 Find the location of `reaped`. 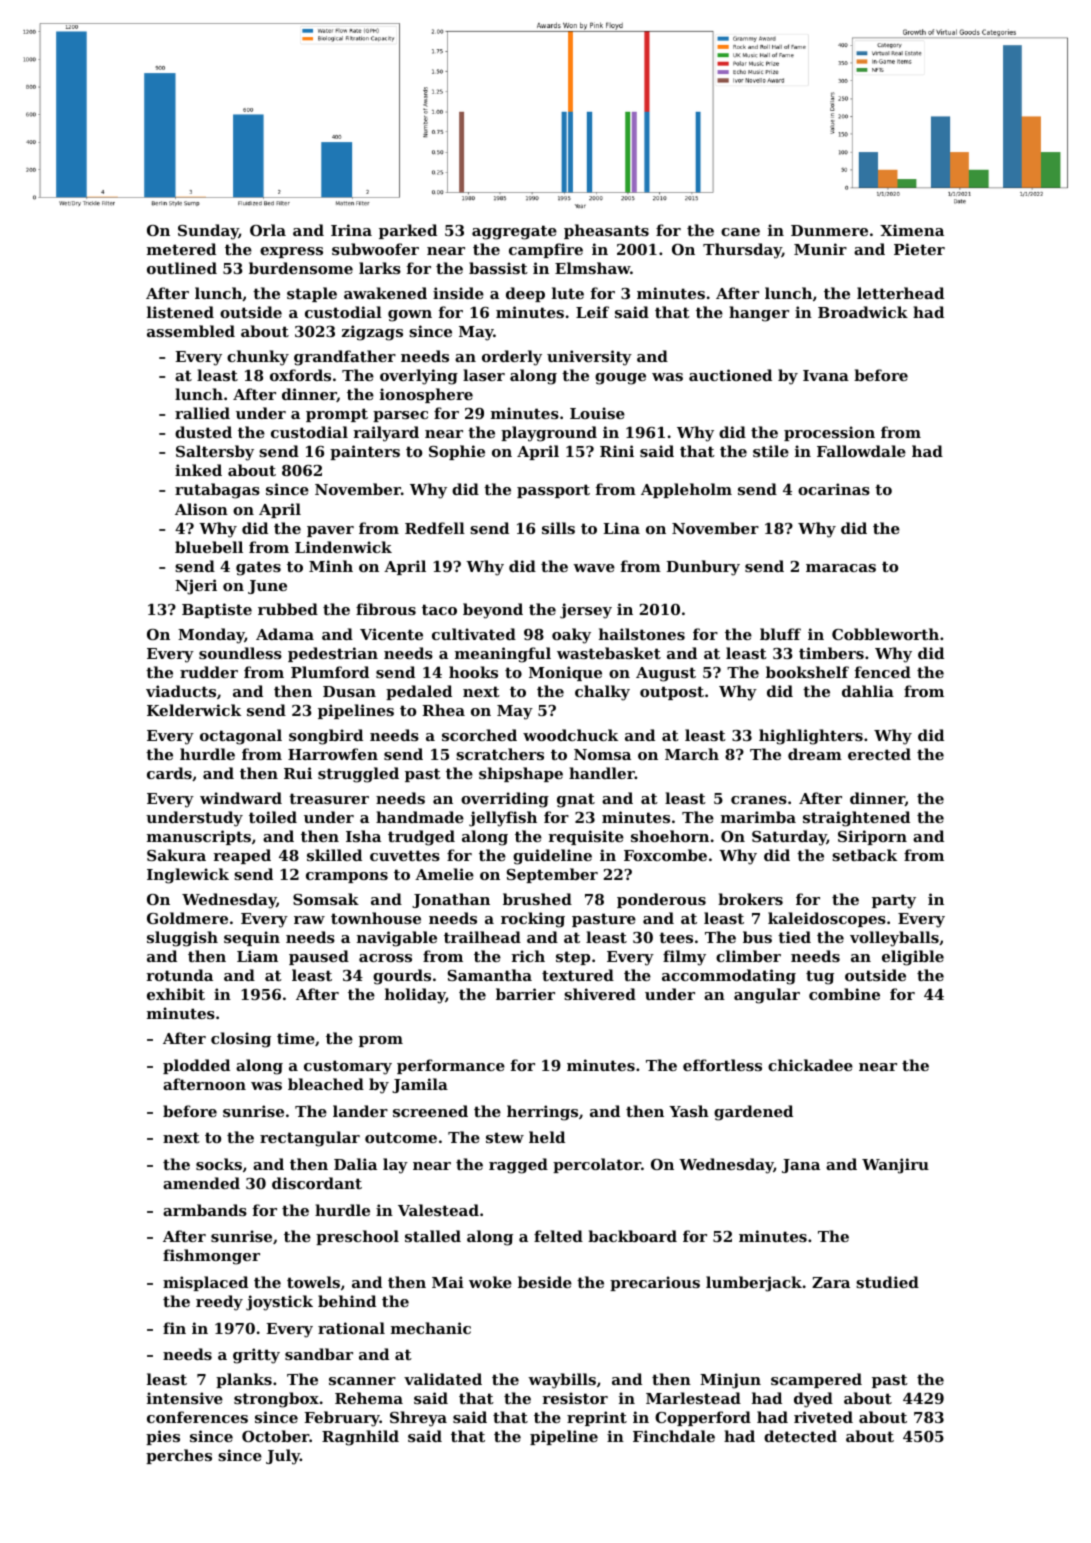

reaped is located at coordinates (242, 856).
